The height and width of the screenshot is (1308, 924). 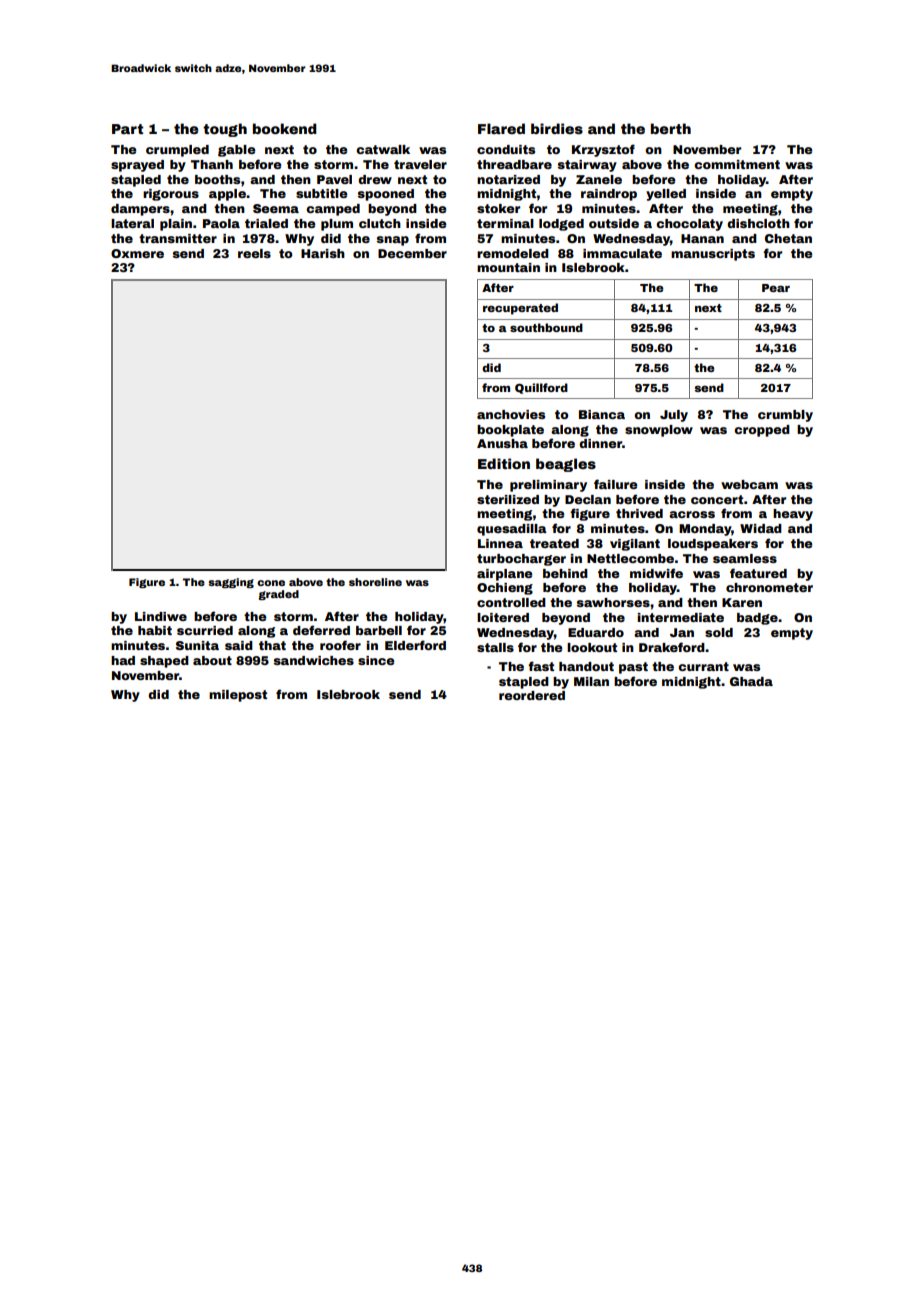 I want to click on reels, so click(x=254, y=253).
